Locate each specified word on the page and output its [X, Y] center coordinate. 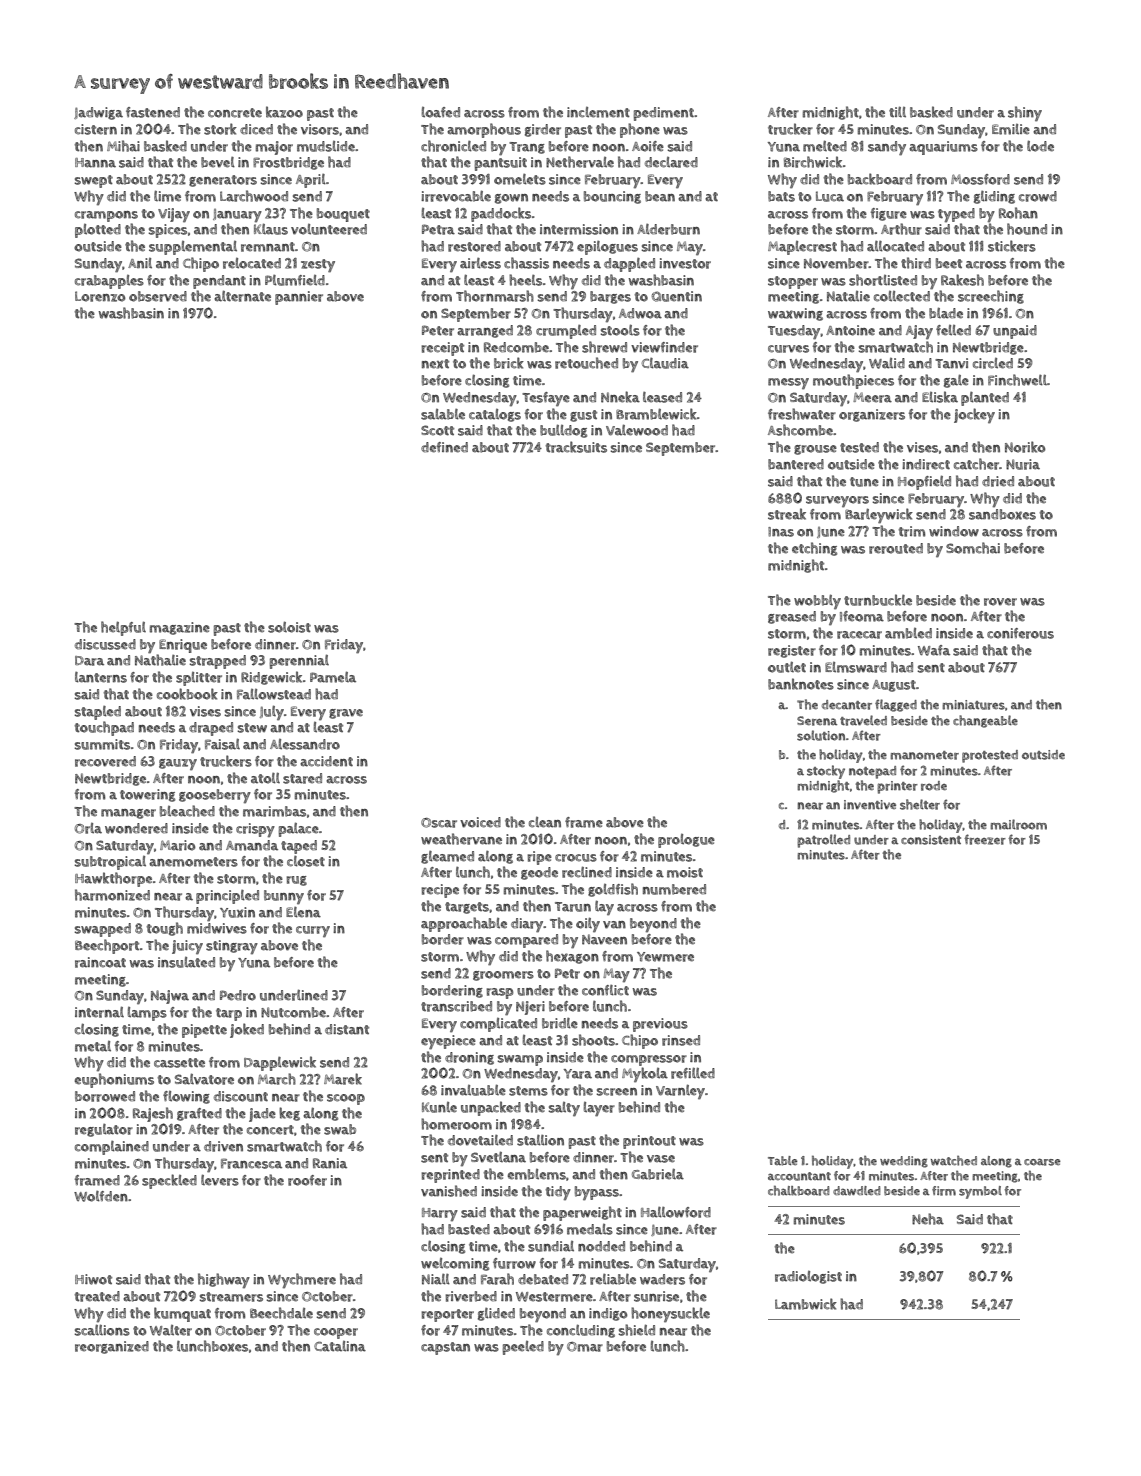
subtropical [110, 863]
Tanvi [951, 363]
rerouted [896, 548]
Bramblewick [656, 414]
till [897, 112]
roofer [307, 1180]
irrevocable [456, 196]
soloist [289, 627]
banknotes [801, 684]
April [311, 181]
